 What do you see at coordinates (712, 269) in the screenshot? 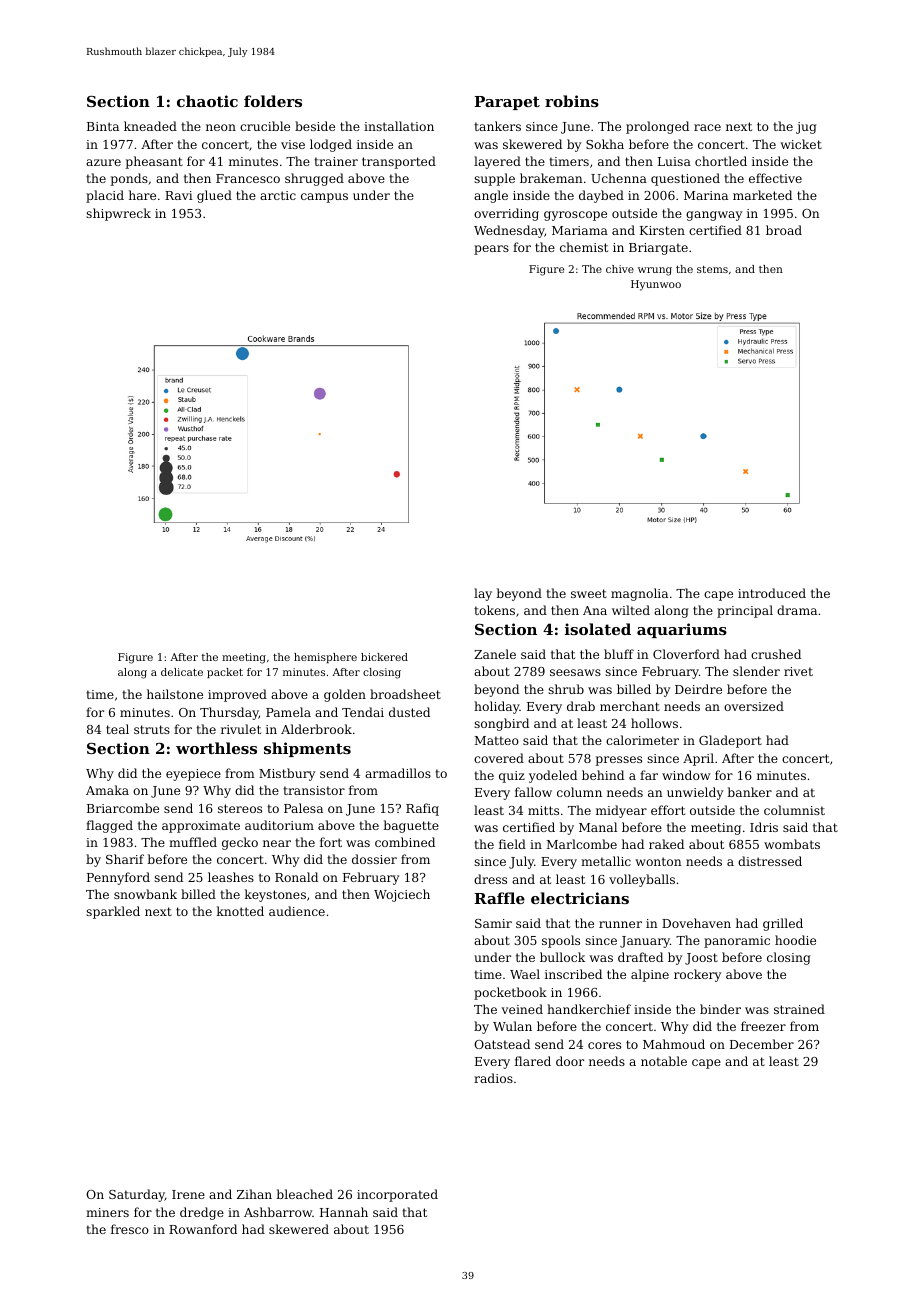
I see `stems` at bounding box center [712, 269].
